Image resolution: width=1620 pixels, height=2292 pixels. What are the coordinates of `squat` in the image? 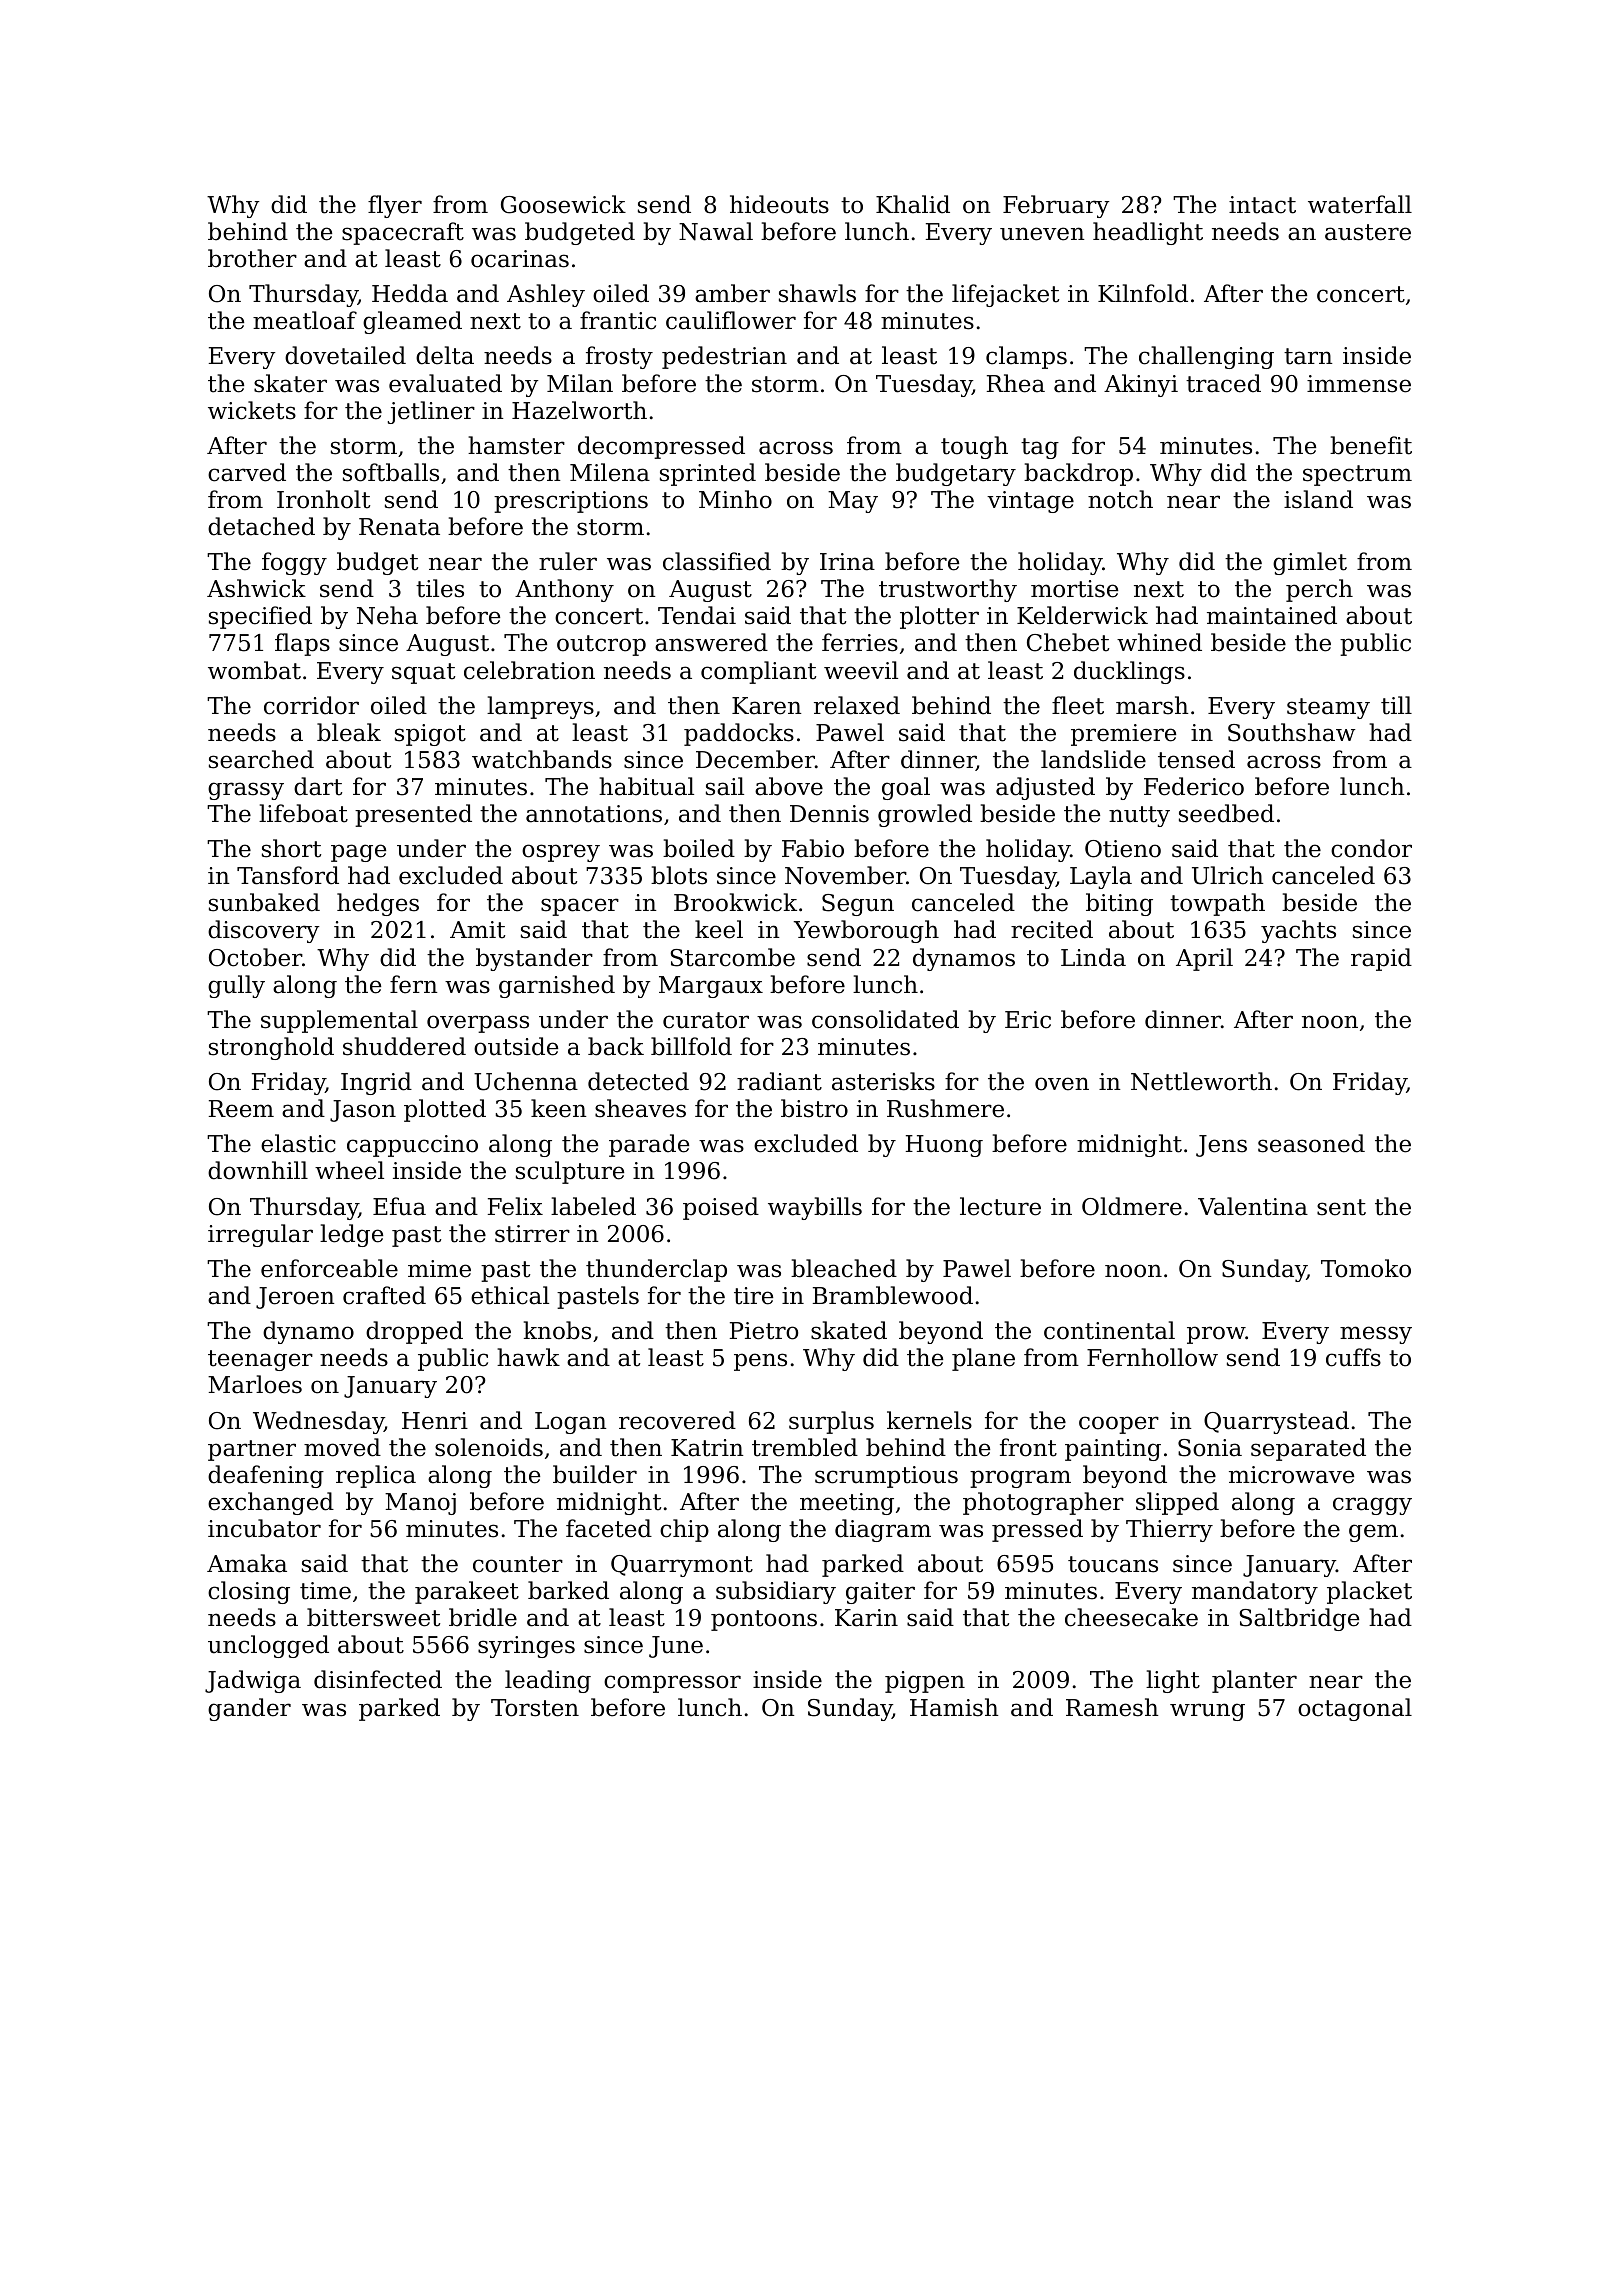 It's located at (423, 673).
